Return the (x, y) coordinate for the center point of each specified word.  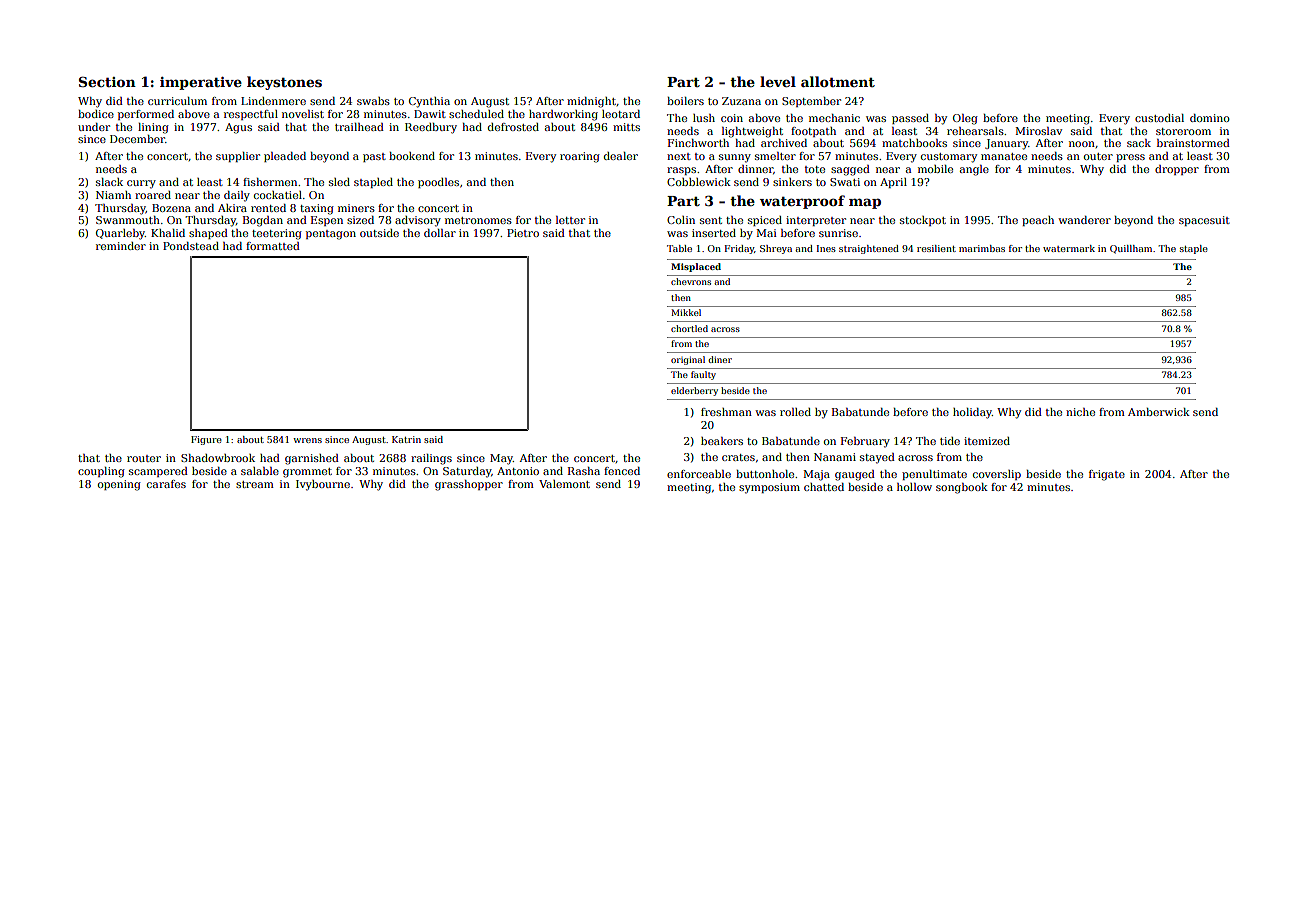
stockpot (923, 221)
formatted (273, 246)
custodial (1159, 118)
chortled (689, 328)
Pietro (523, 233)
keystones (284, 83)
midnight (591, 102)
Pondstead (191, 246)
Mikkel (686, 312)
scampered (158, 472)
